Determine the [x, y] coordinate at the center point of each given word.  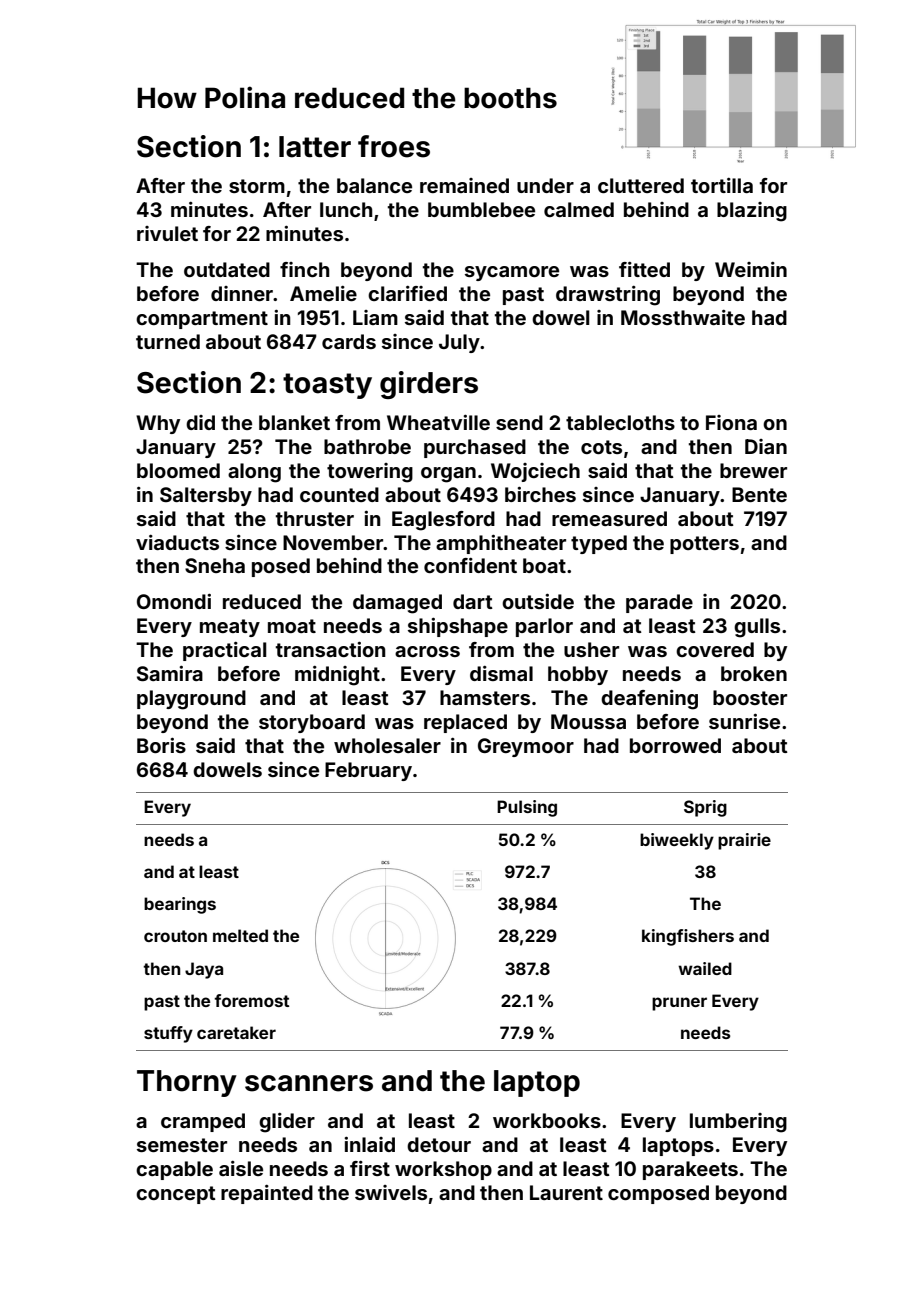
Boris [161, 745]
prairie [744, 841]
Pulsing [527, 808]
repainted [267, 1194]
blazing [752, 212]
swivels [391, 1192]
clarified [407, 293]
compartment [202, 320]
